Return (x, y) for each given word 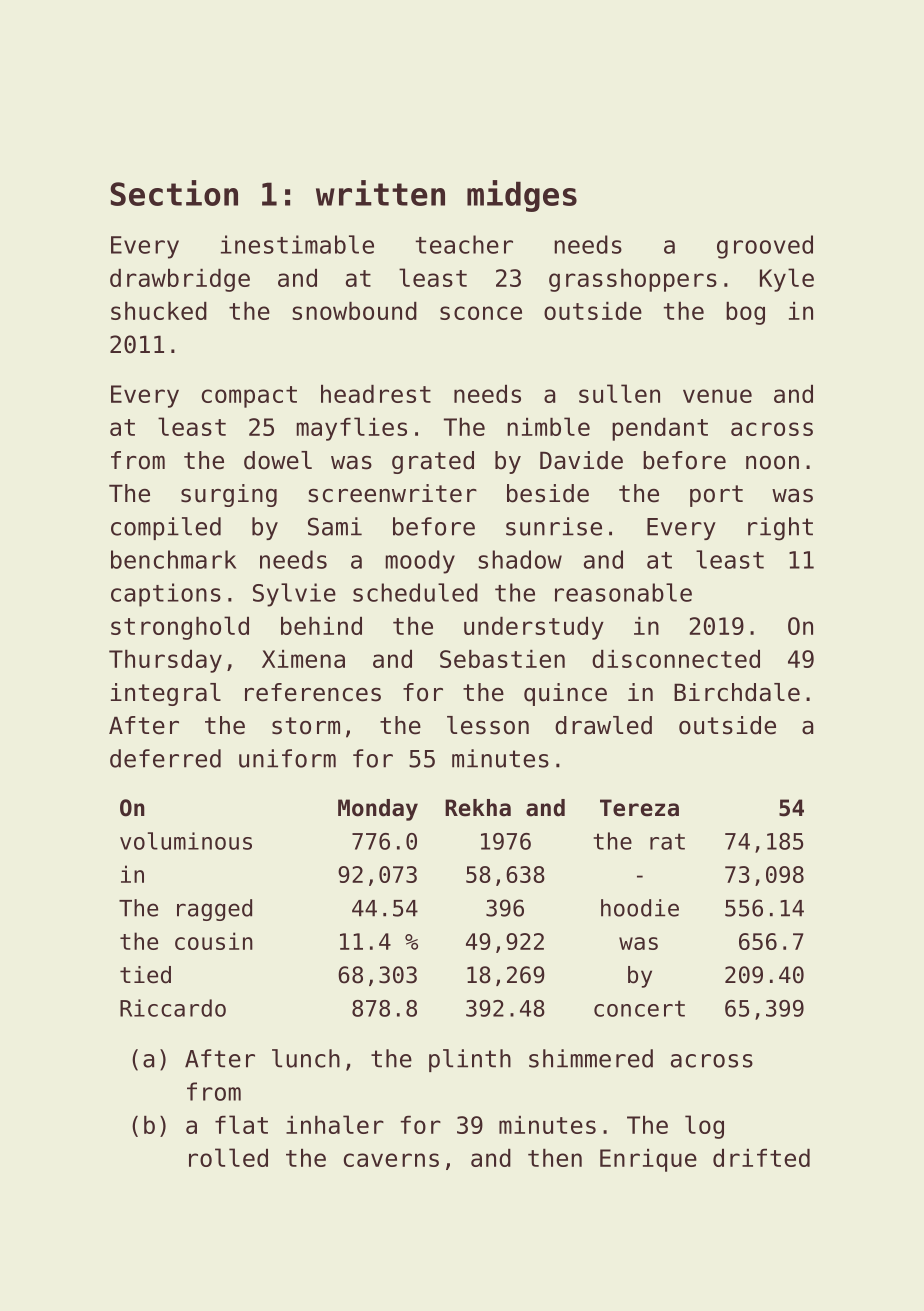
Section (174, 193)
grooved (765, 247)
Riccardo (173, 1008)
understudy (534, 628)
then (555, 1158)
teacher (464, 244)
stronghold (180, 628)
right (780, 529)
